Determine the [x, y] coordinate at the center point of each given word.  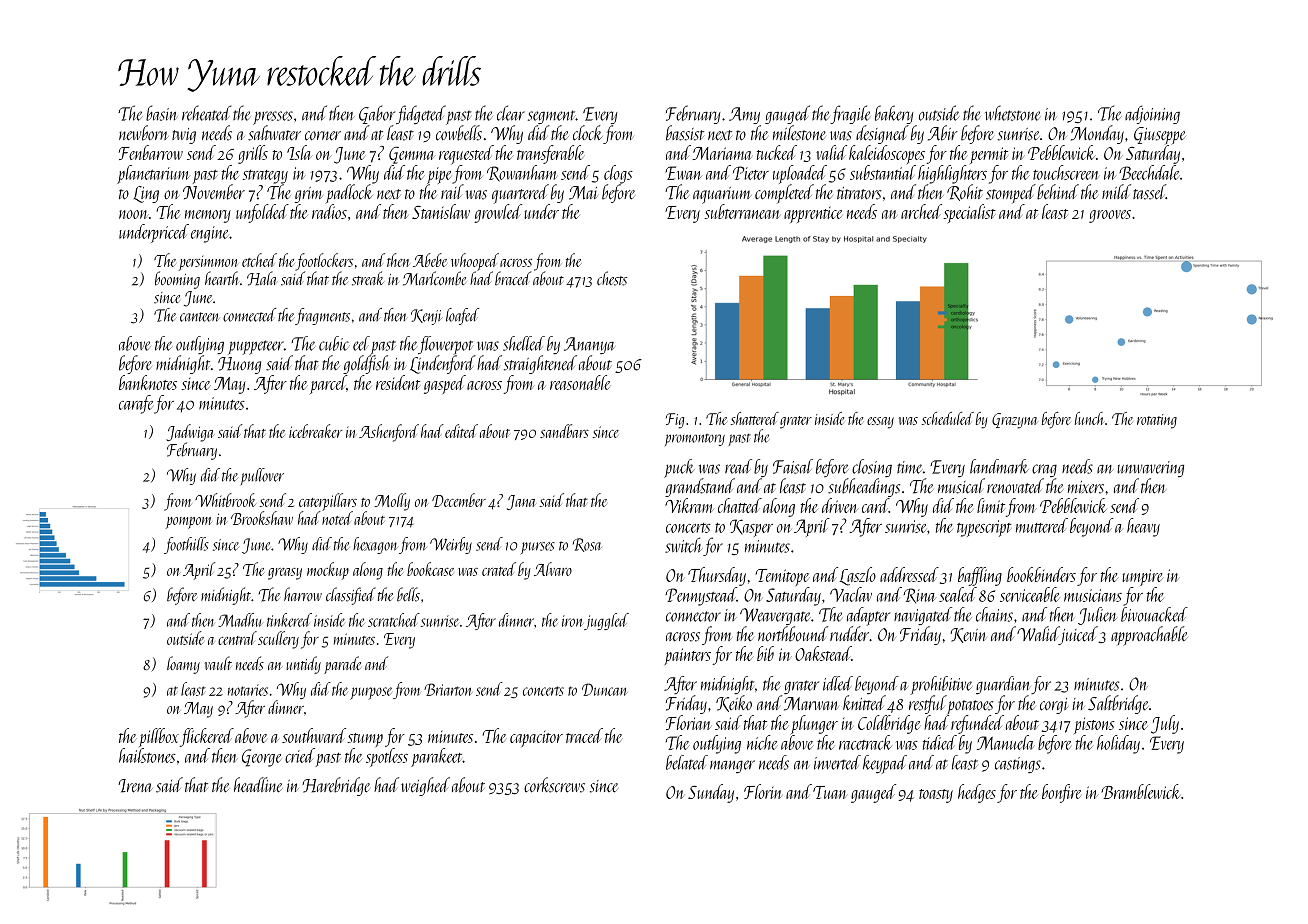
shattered [755, 418]
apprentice [813, 215]
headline [258, 785]
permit [989, 155]
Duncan [605, 689]
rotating [1157, 421]
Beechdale [1149, 172]
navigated [923, 616]
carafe [136, 404]
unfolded [262, 213]
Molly [392, 502]
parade [342, 665]
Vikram [689, 505]
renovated [1015, 485]
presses [273, 118]
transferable [551, 154]
